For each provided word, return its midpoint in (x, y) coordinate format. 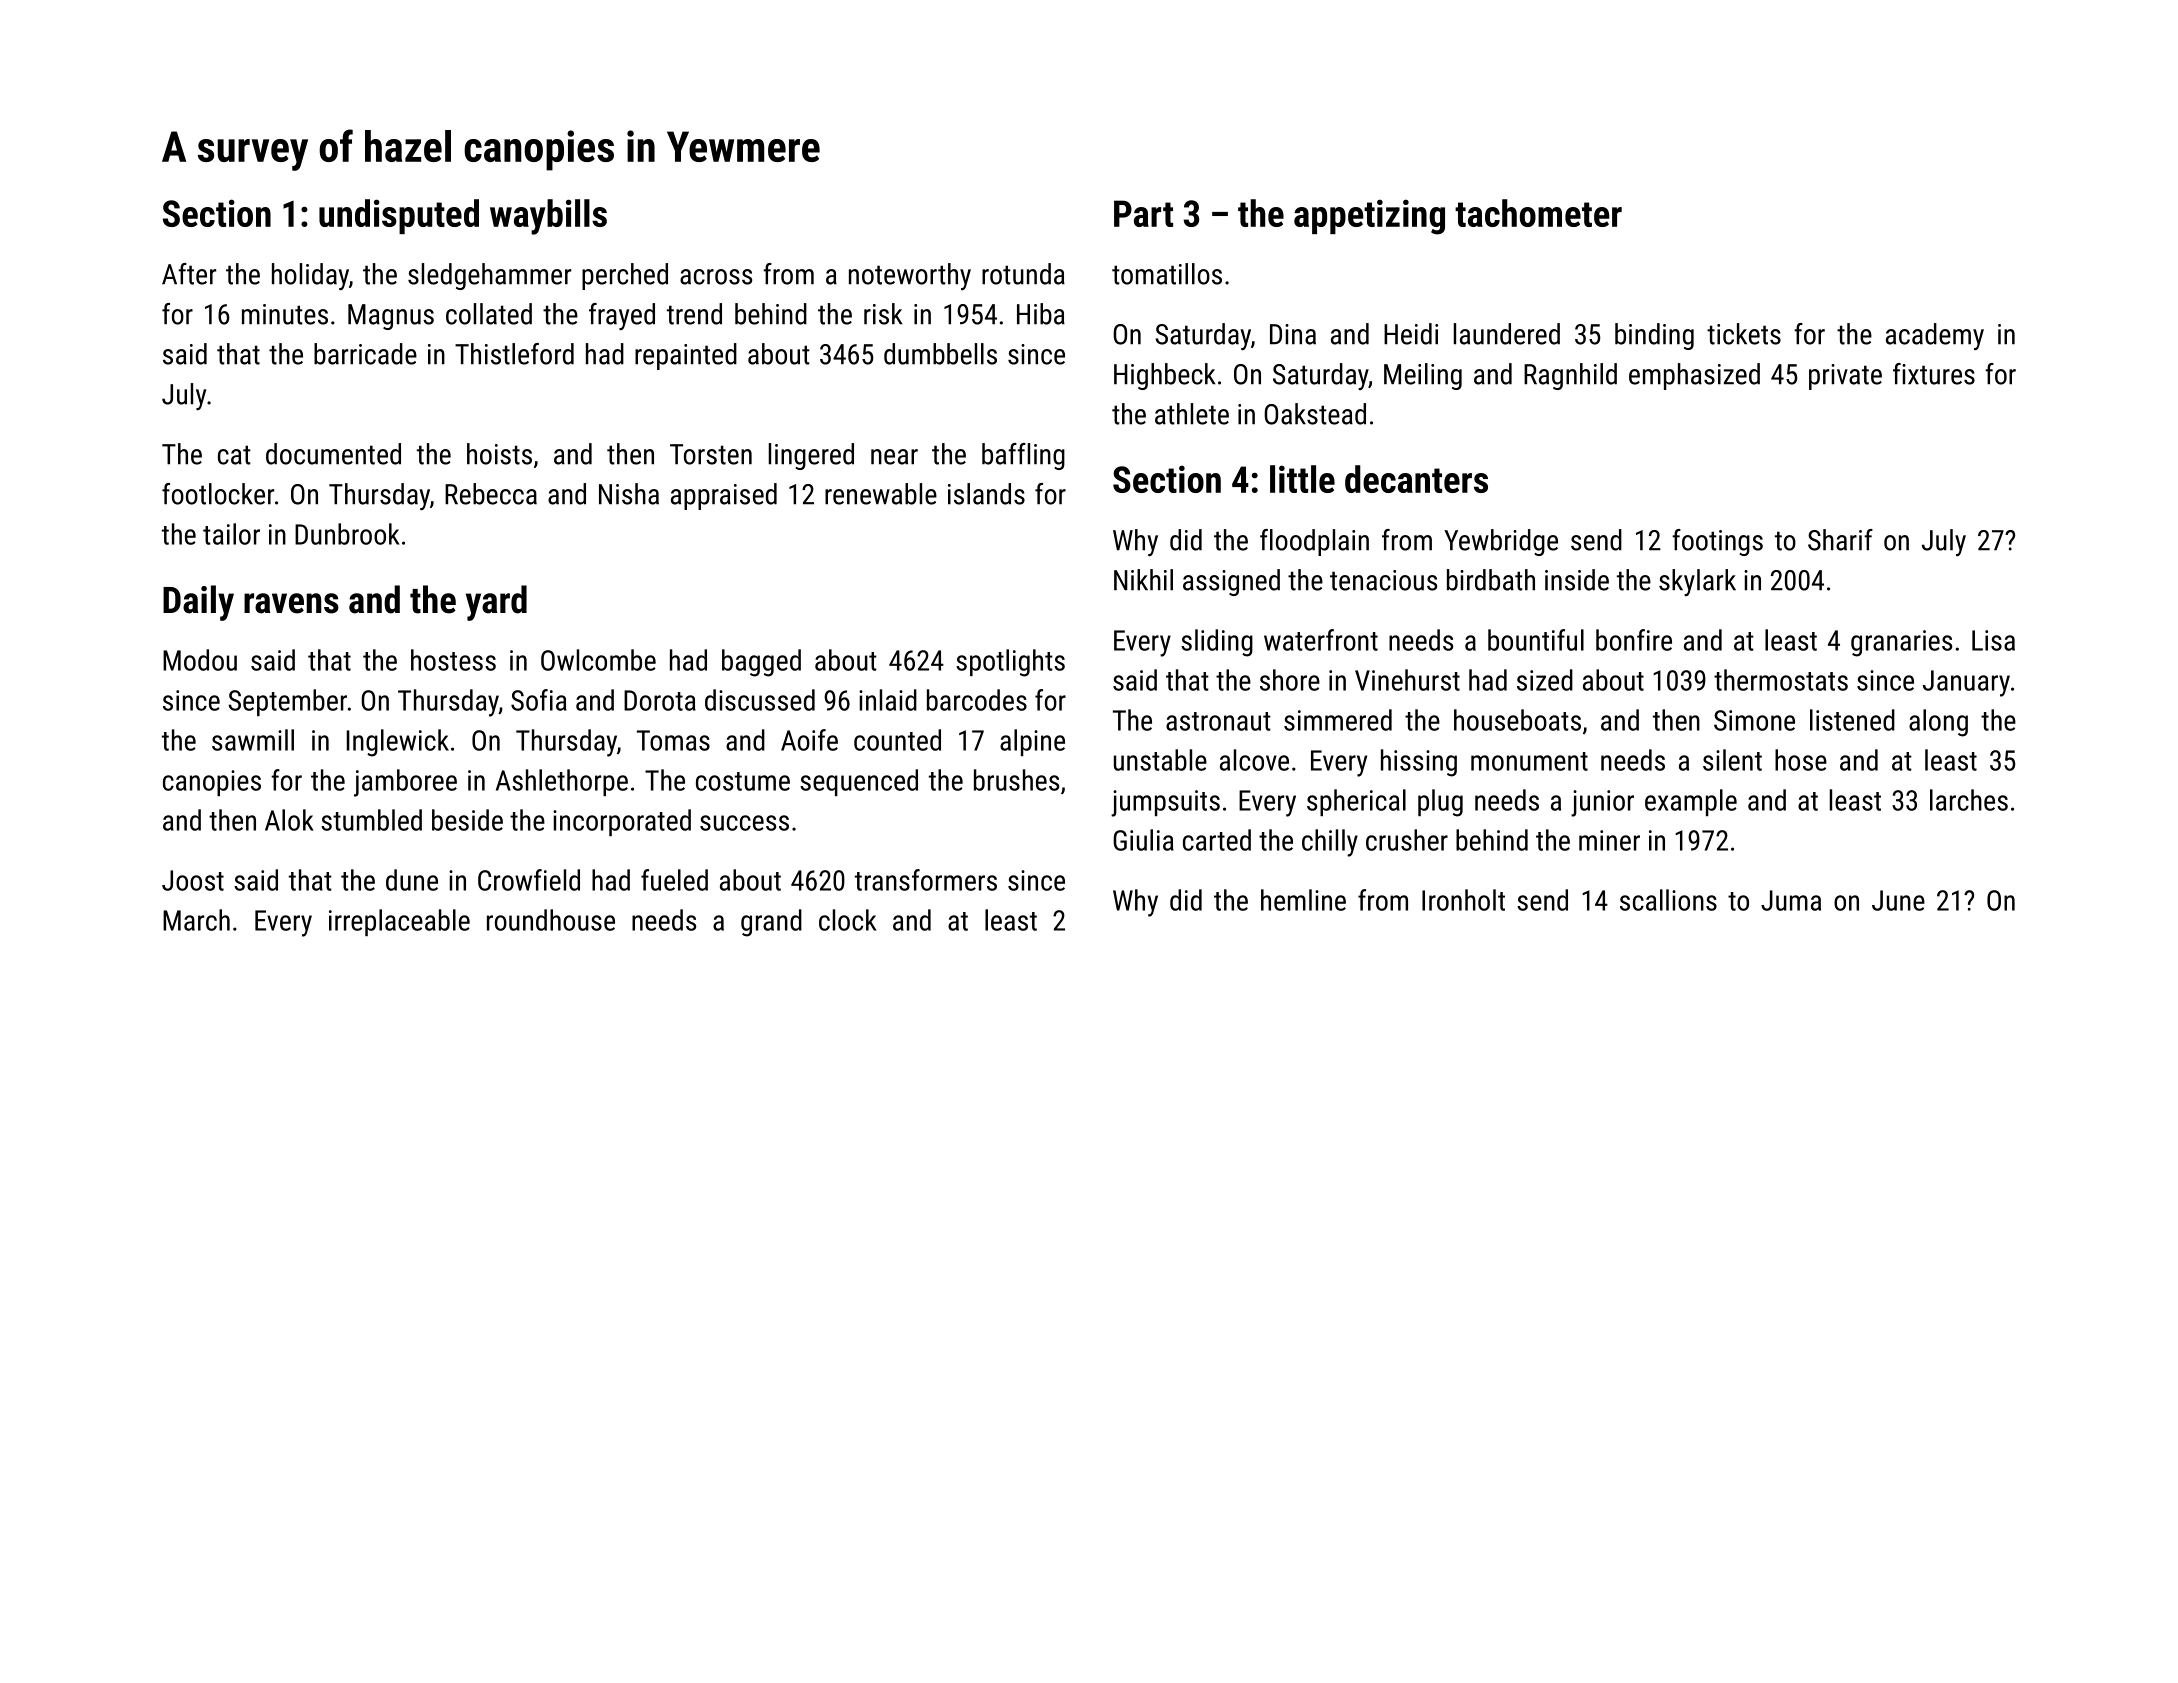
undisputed (399, 216)
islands (986, 494)
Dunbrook (347, 534)
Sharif (1840, 540)
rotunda (1023, 274)
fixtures (1934, 374)
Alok (289, 820)
